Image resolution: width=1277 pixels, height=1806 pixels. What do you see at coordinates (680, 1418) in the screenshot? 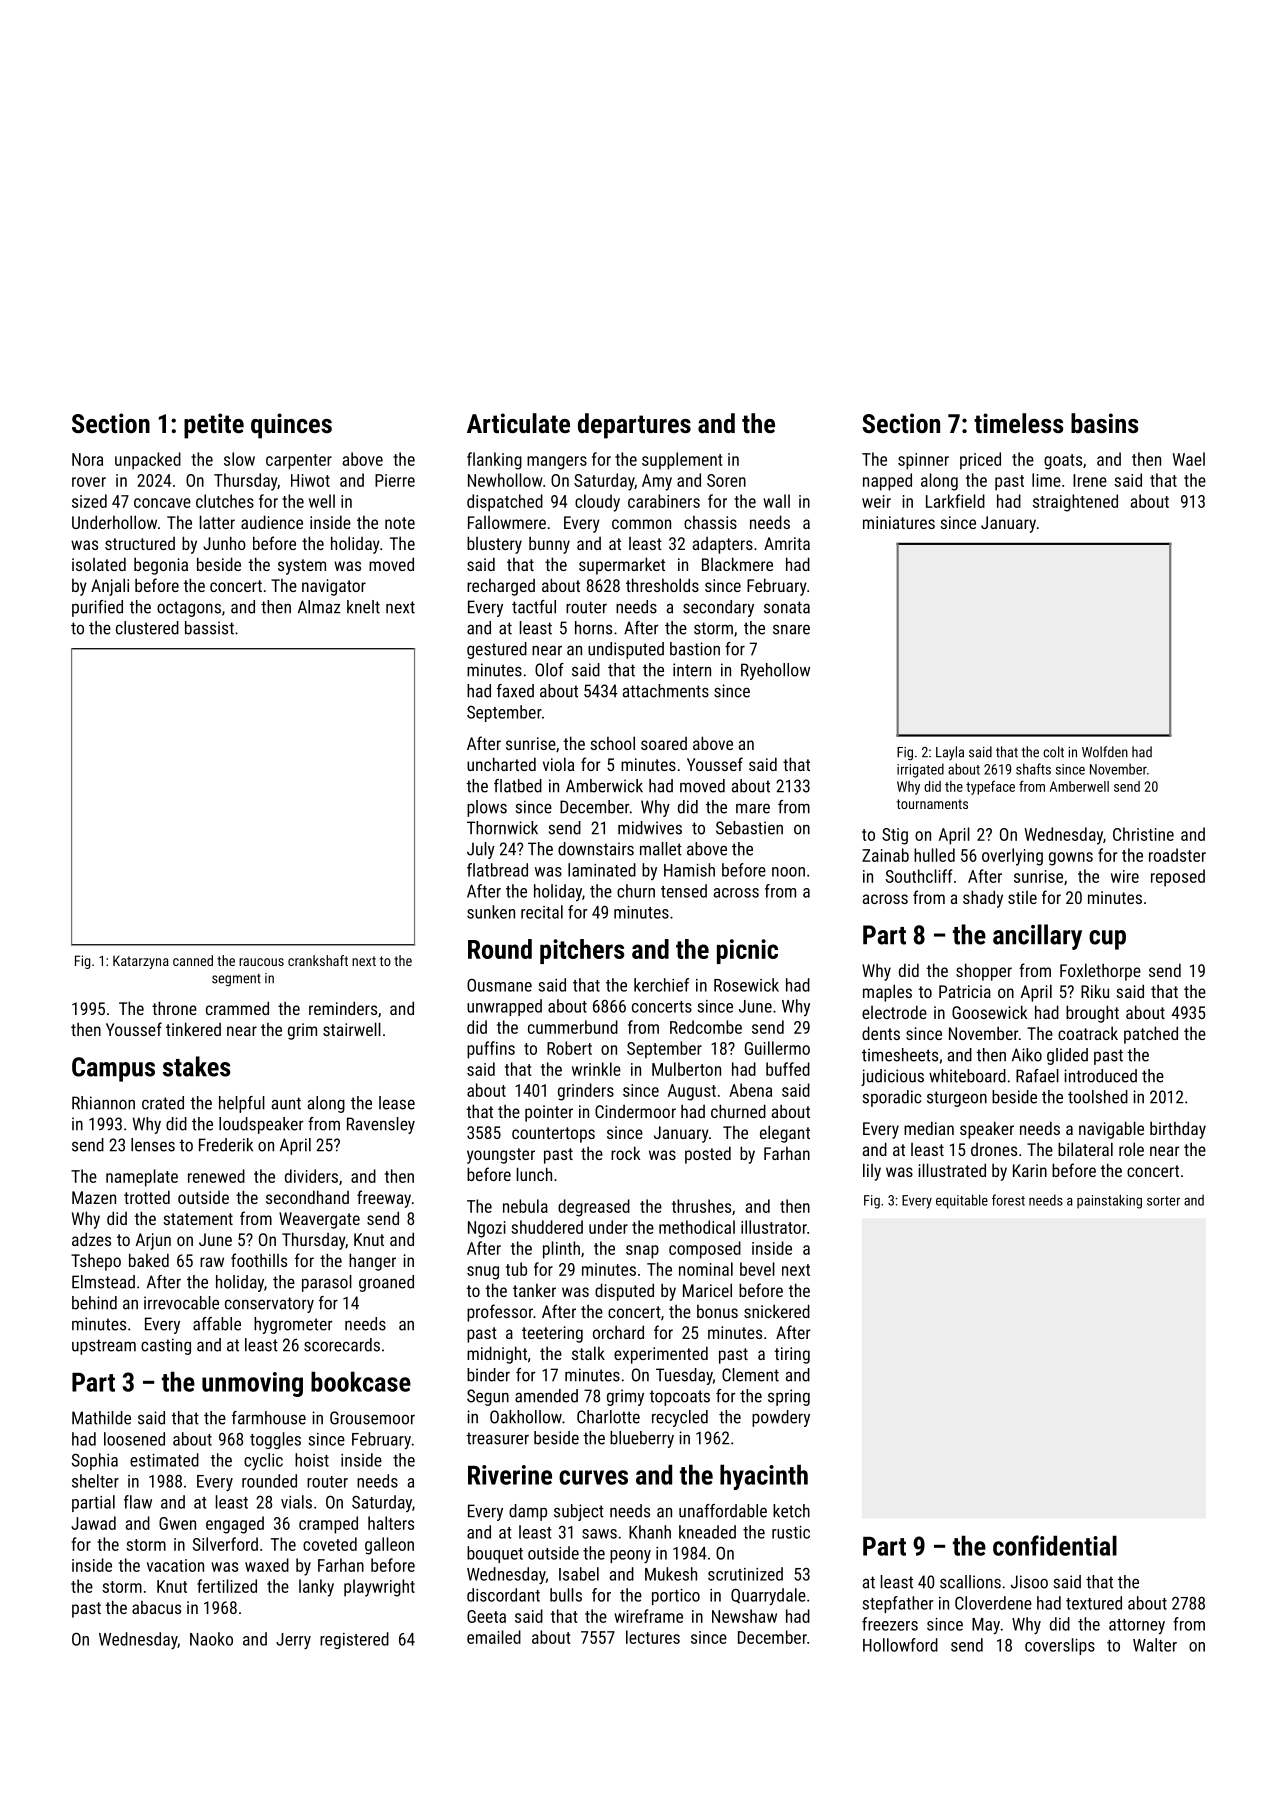
I see `recycled` at bounding box center [680, 1418].
